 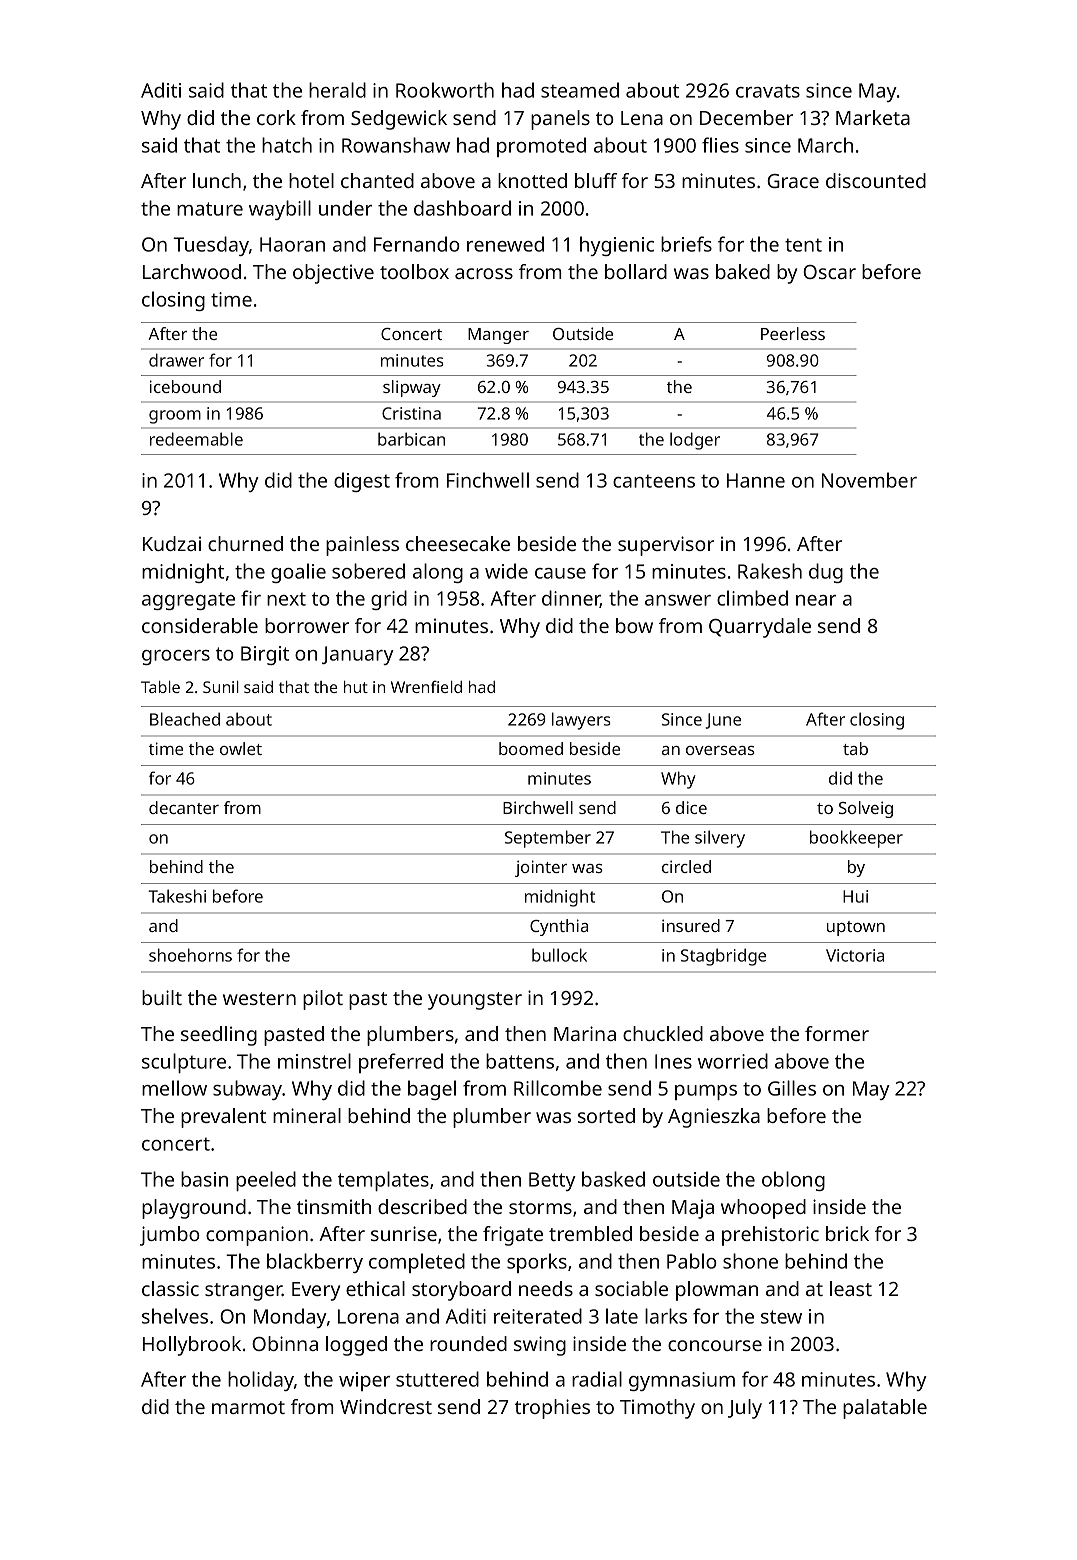 I want to click on Cristina, so click(x=411, y=413).
